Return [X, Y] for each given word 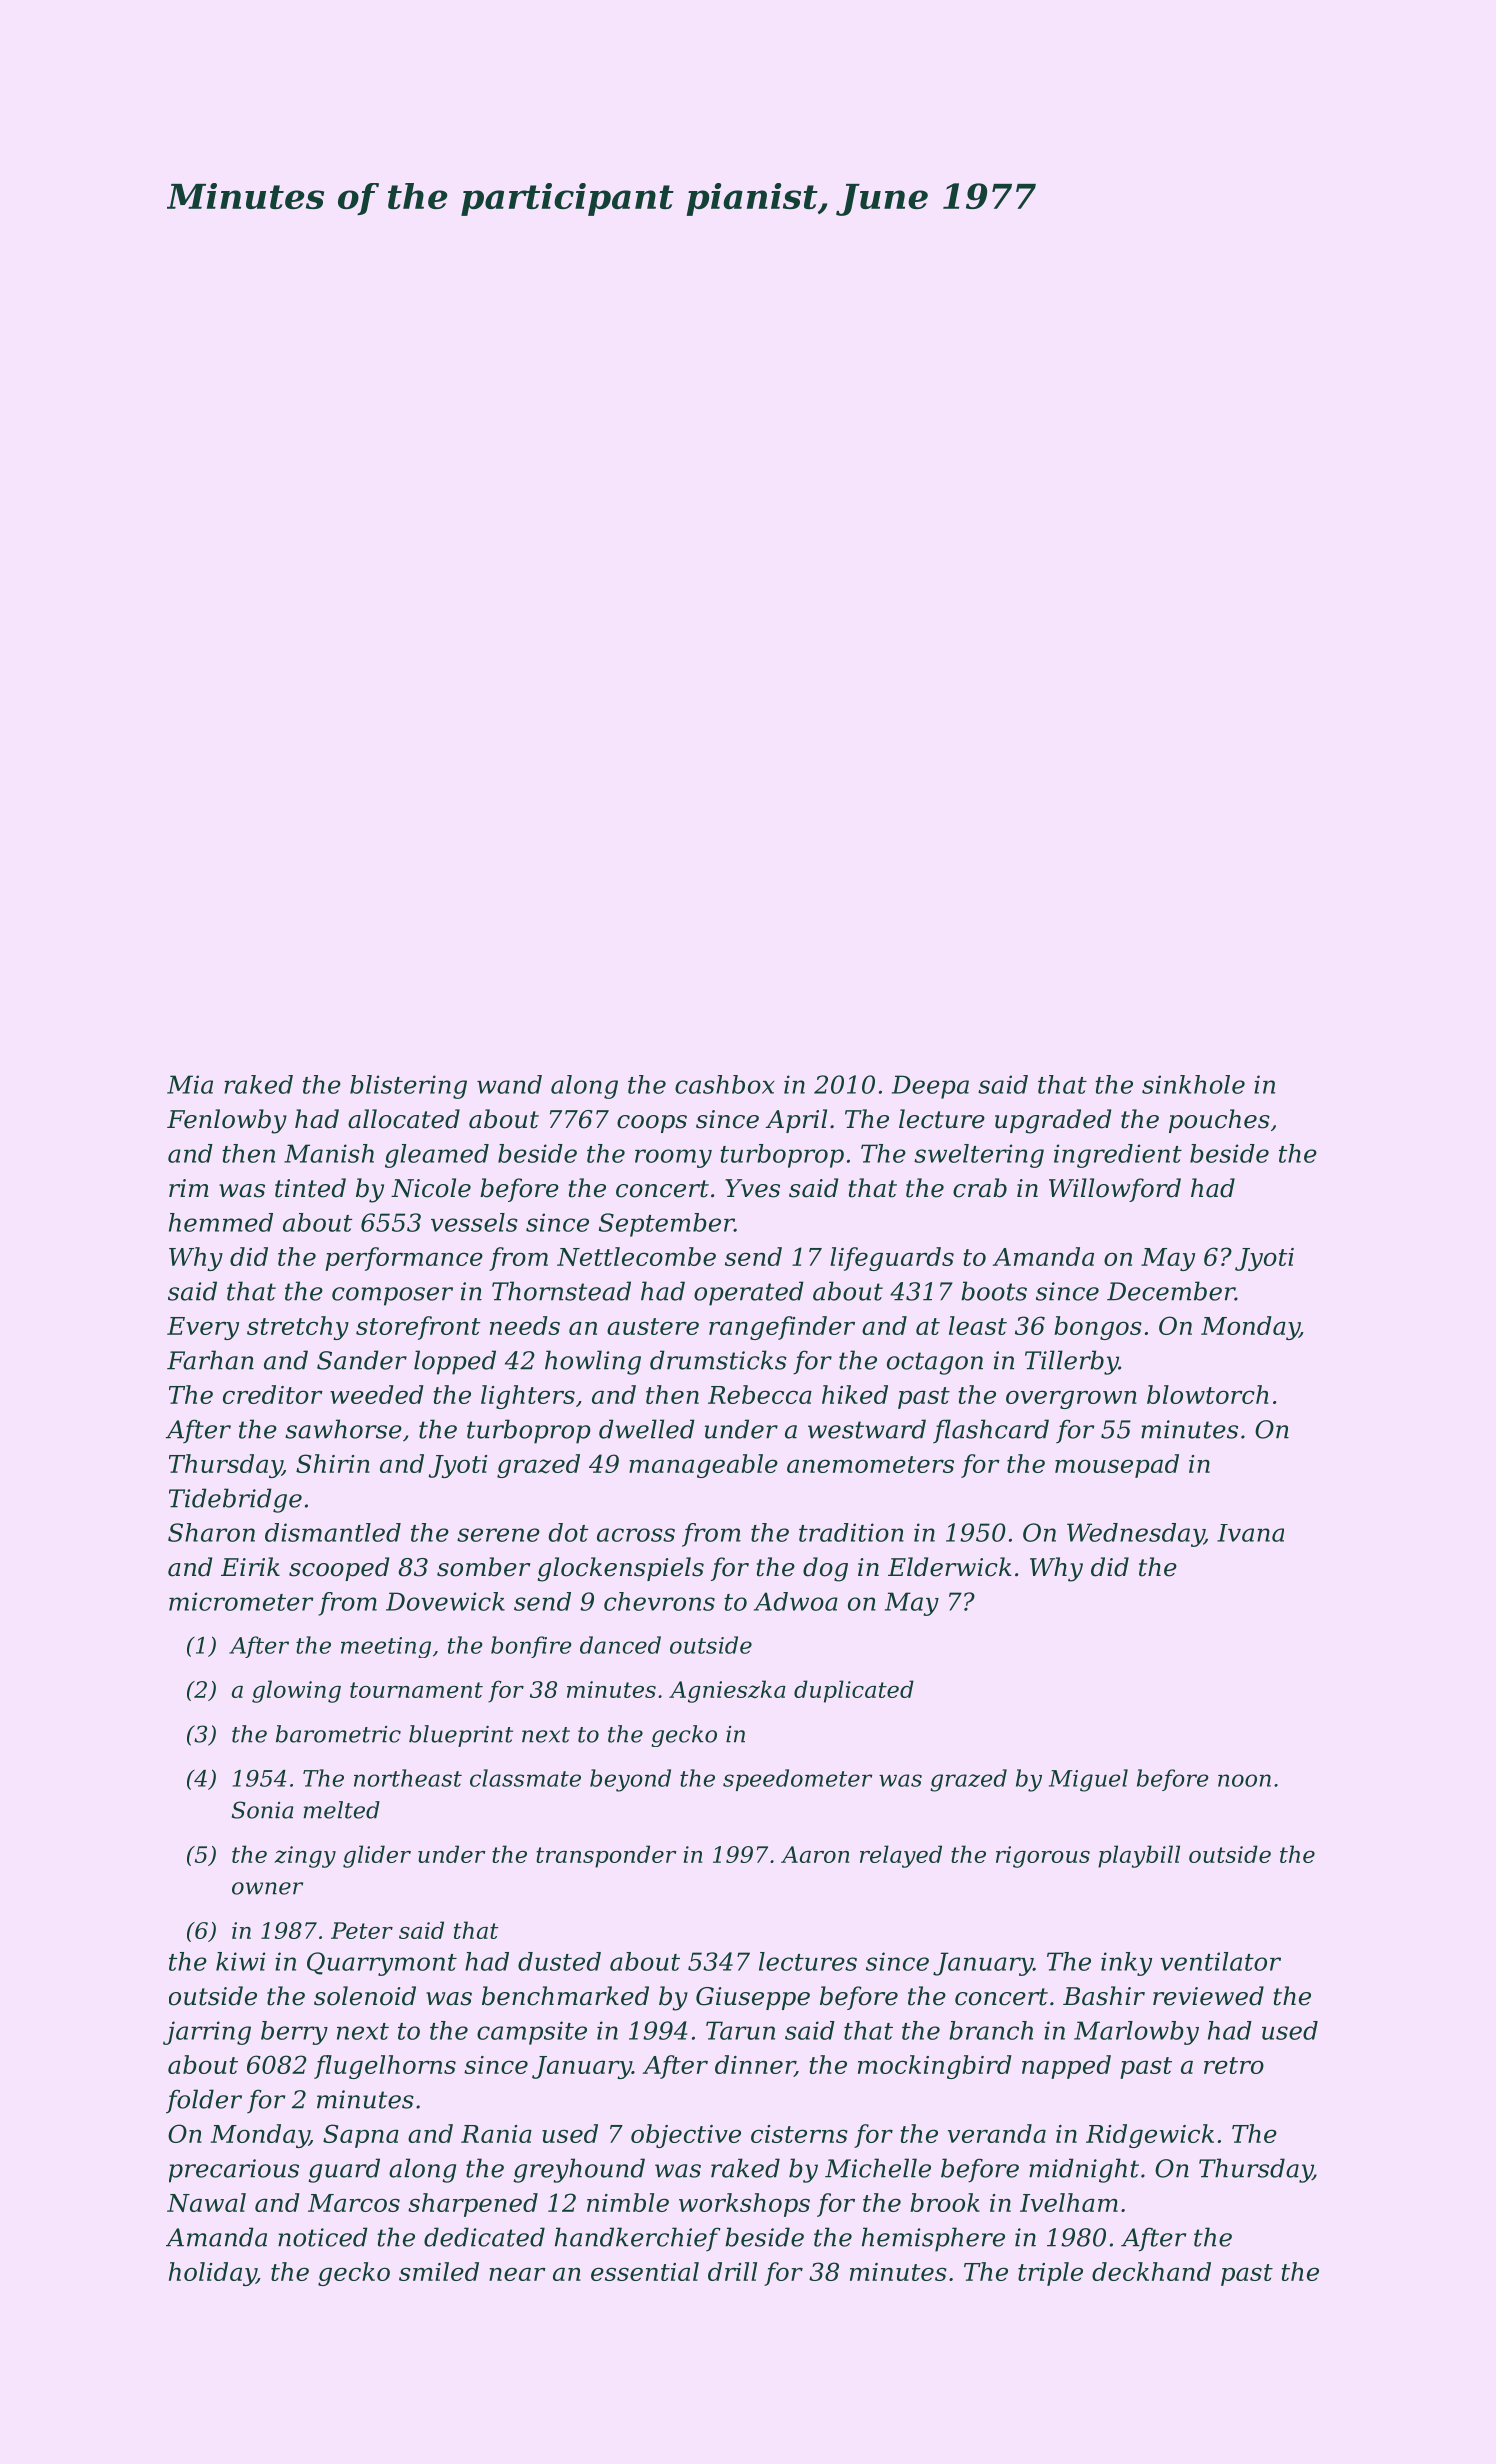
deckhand [1151, 2271]
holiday [212, 2274]
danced [620, 1645]
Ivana [1250, 1533]
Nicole [431, 1188]
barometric [338, 1734]
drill [732, 2271]
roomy [673, 1158]
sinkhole [1193, 1084]
